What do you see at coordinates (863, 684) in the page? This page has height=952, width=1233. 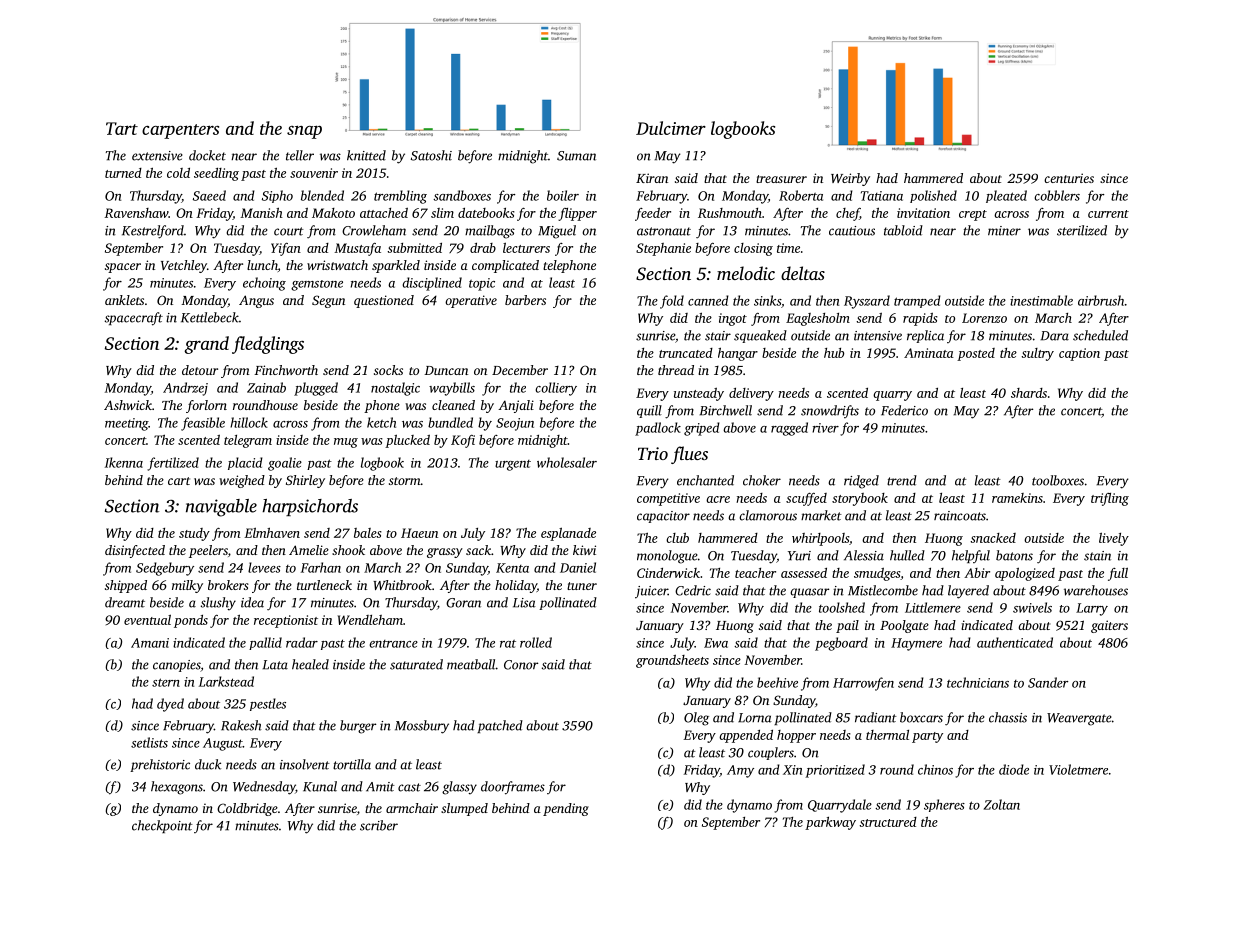 I see `Harrowfen` at bounding box center [863, 684].
